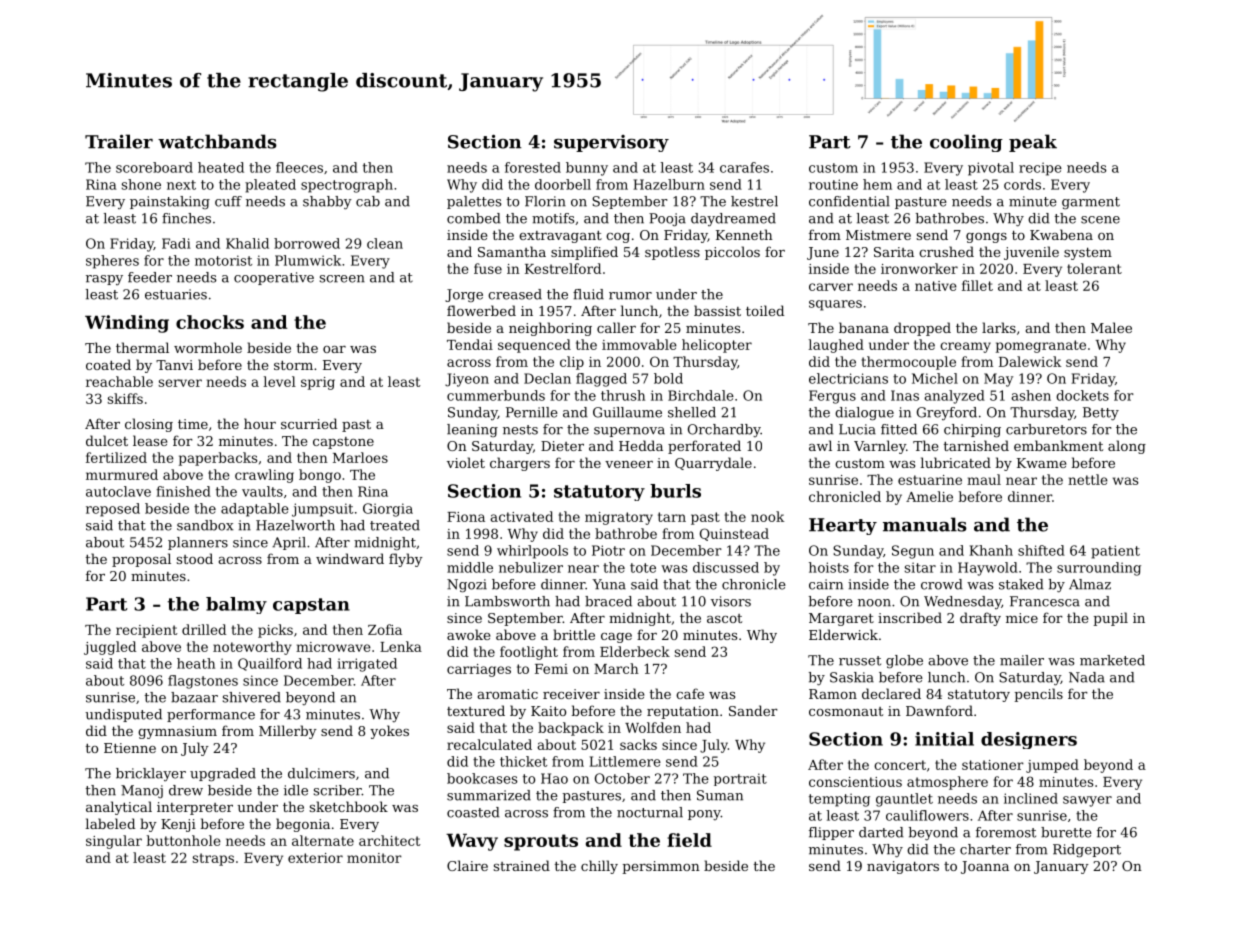 The width and height of the screenshot is (1233, 952). Describe the element at coordinates (1110, 619) in the screenshot. I see `pupil` at that location.
